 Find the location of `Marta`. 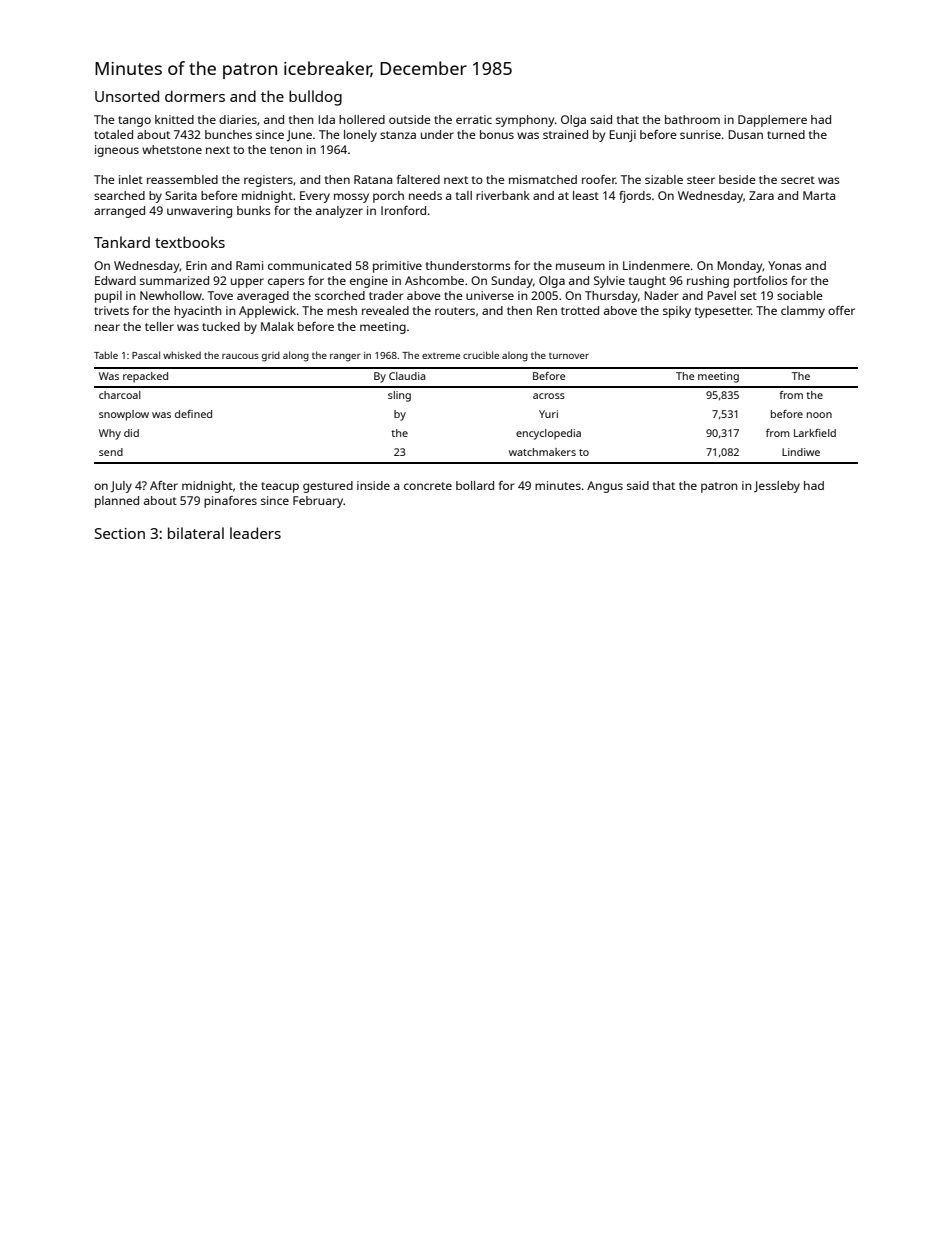

Marta is located at coordinates (819, 195).
